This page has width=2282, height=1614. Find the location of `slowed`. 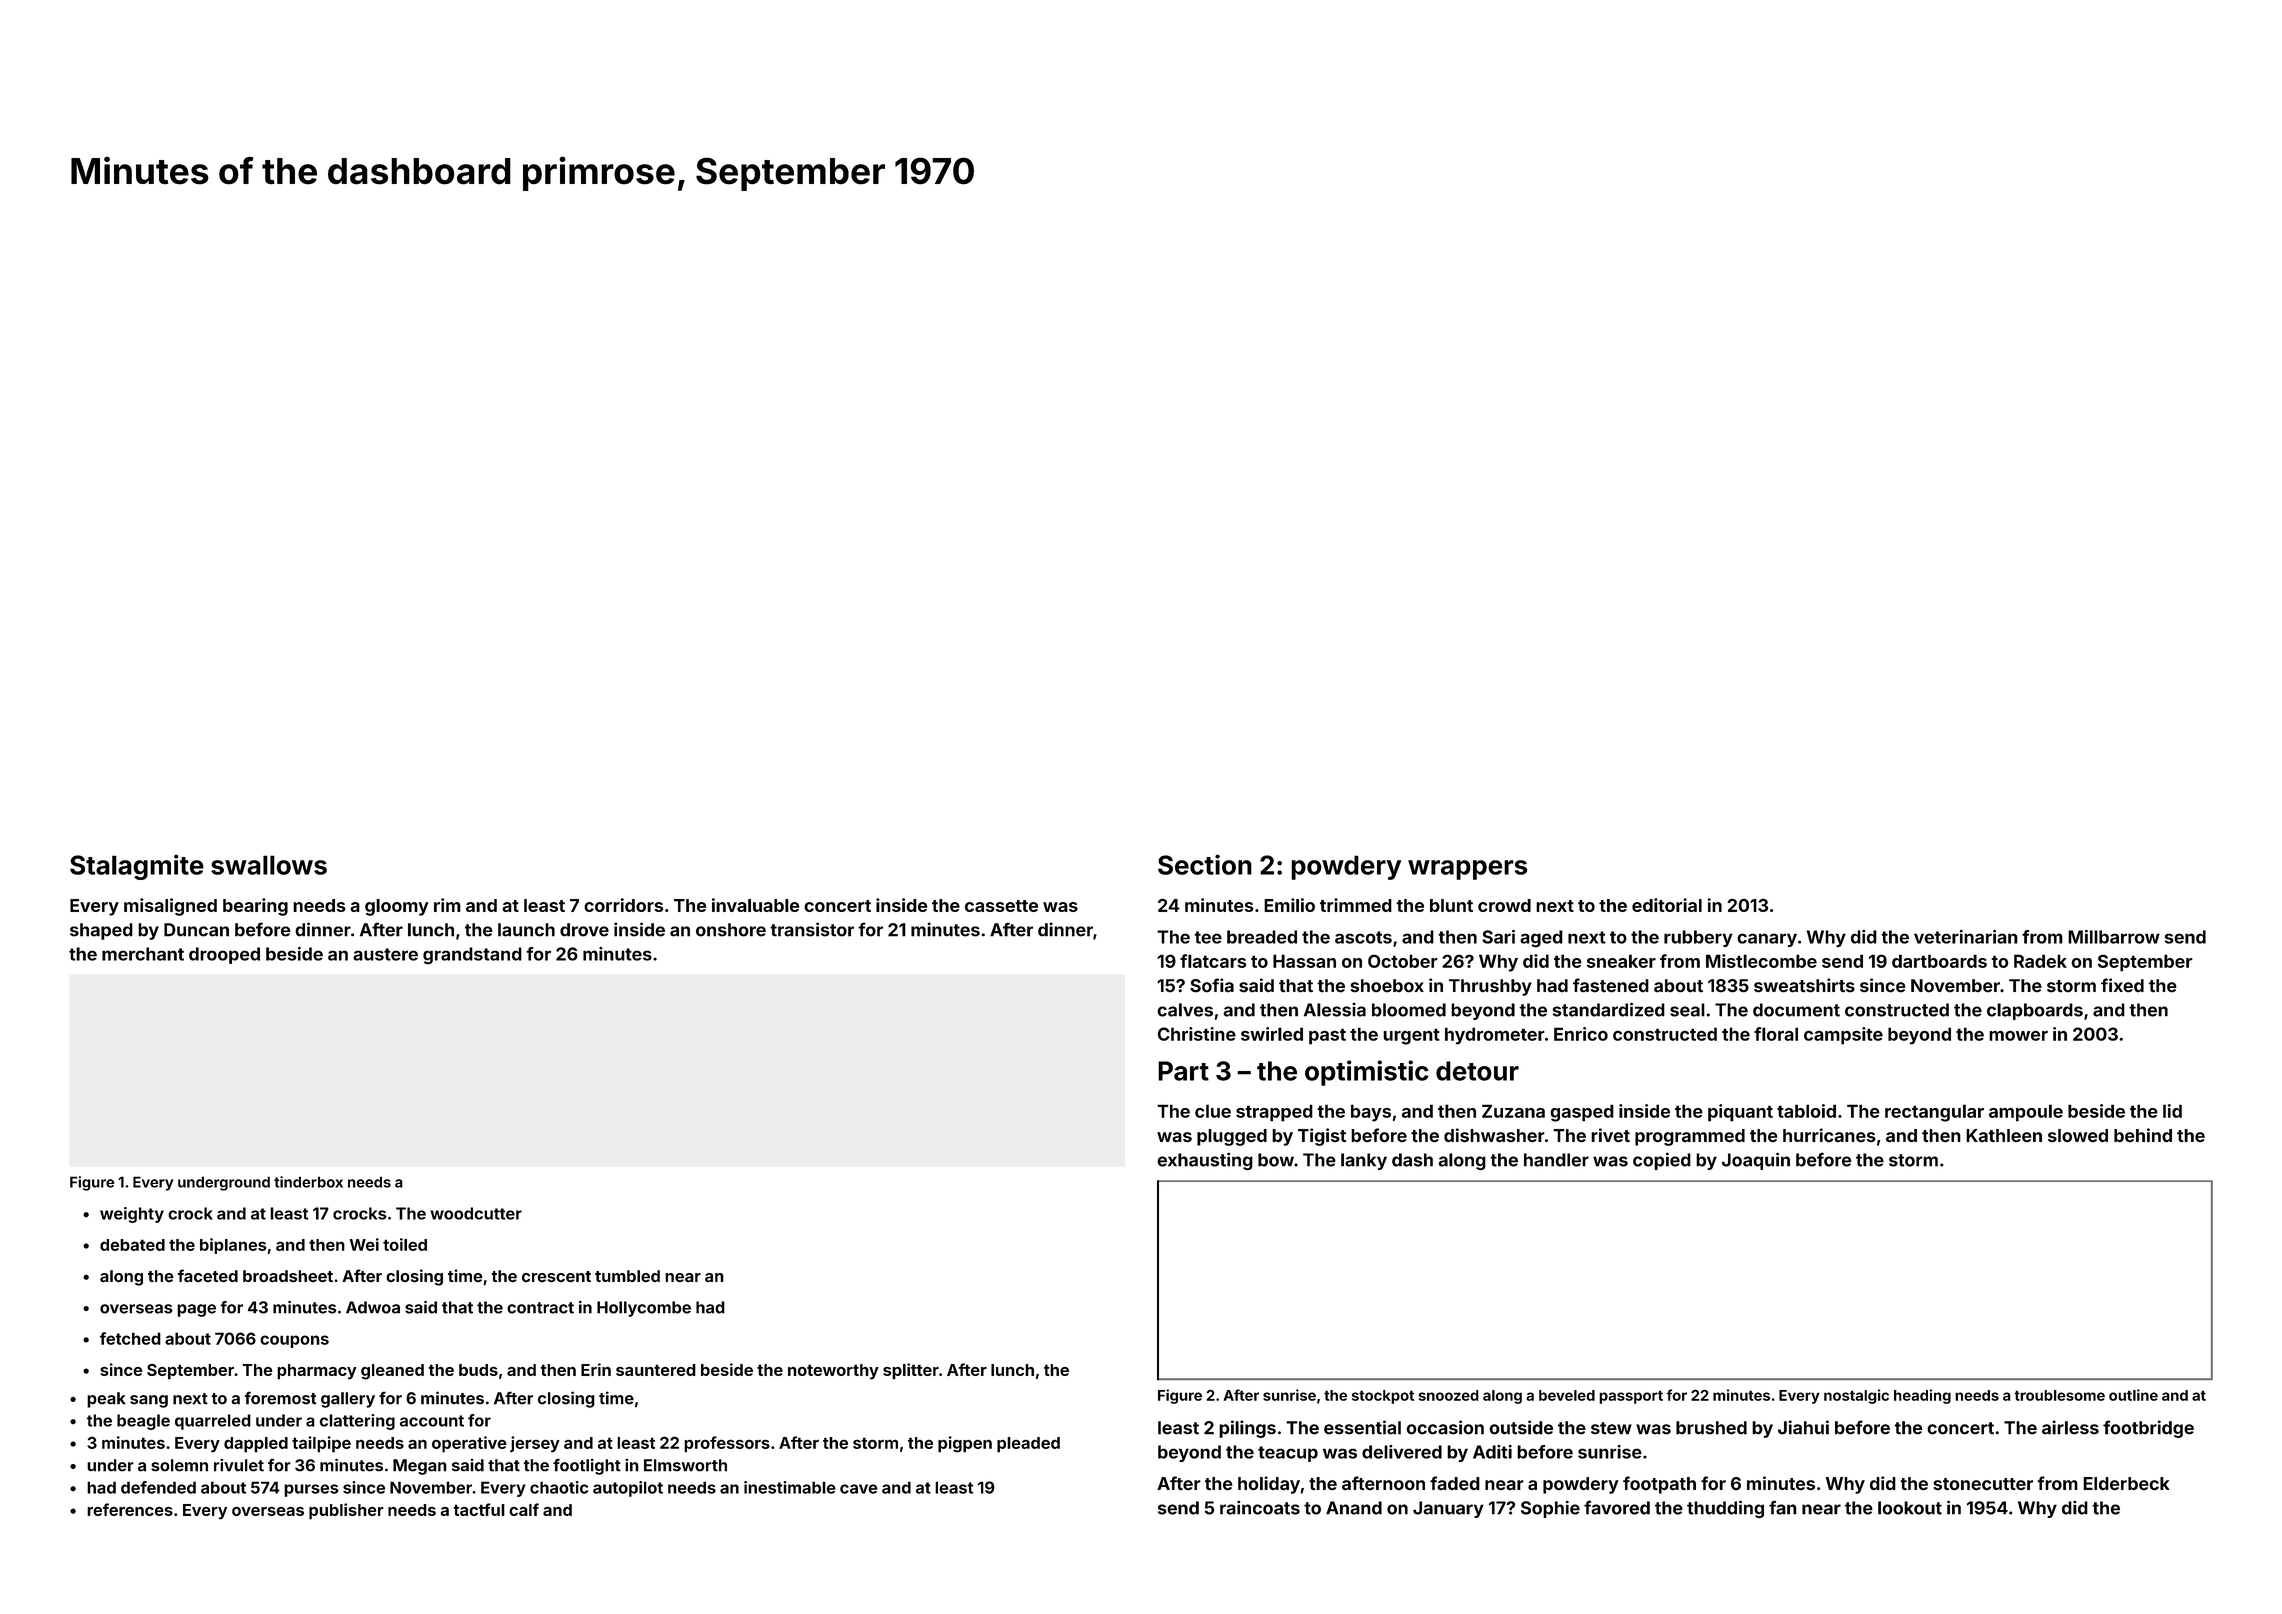

slowed is located at coordinates (2078, 1136).
